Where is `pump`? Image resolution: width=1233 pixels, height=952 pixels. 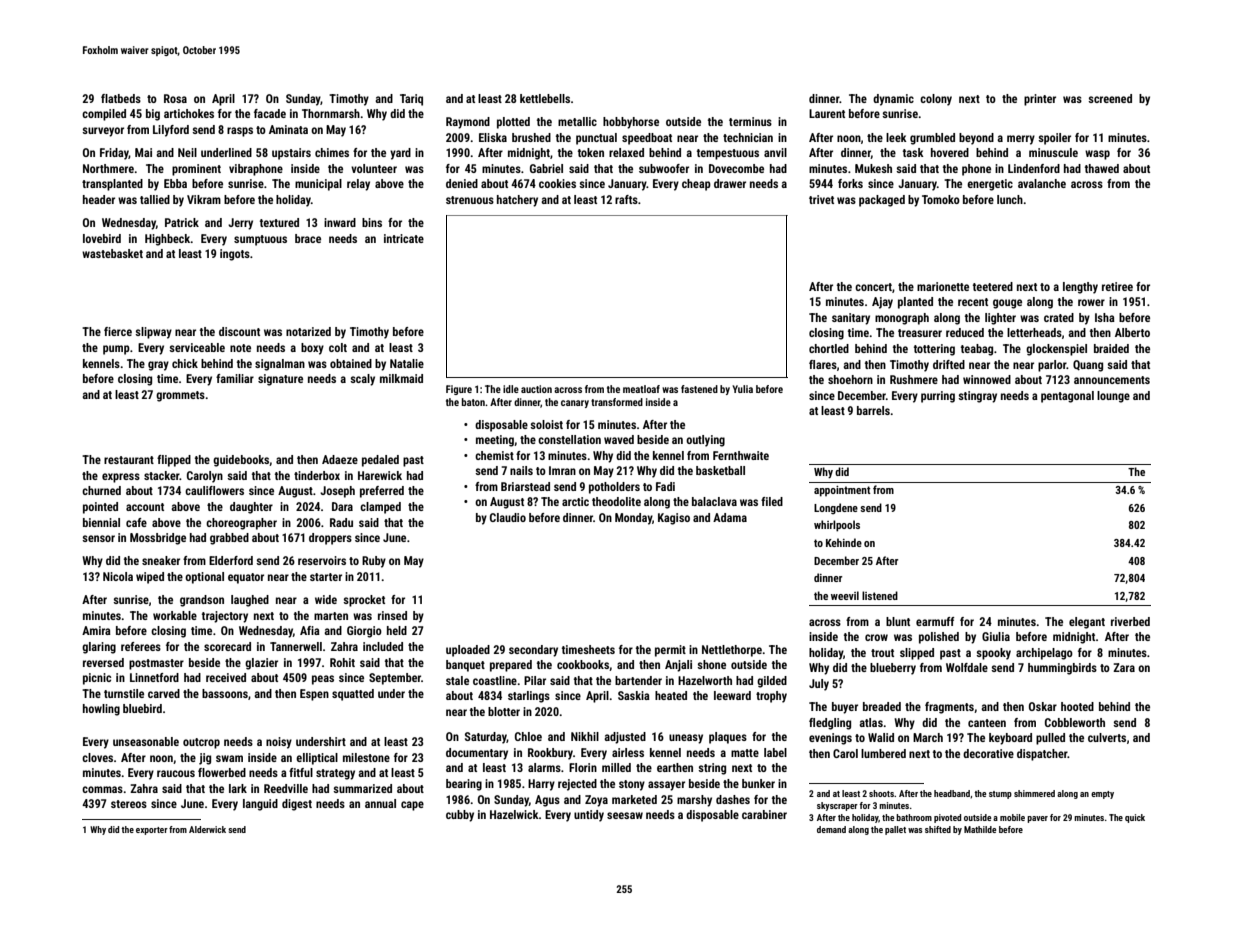
pump is located at coordinates (116, 350).
